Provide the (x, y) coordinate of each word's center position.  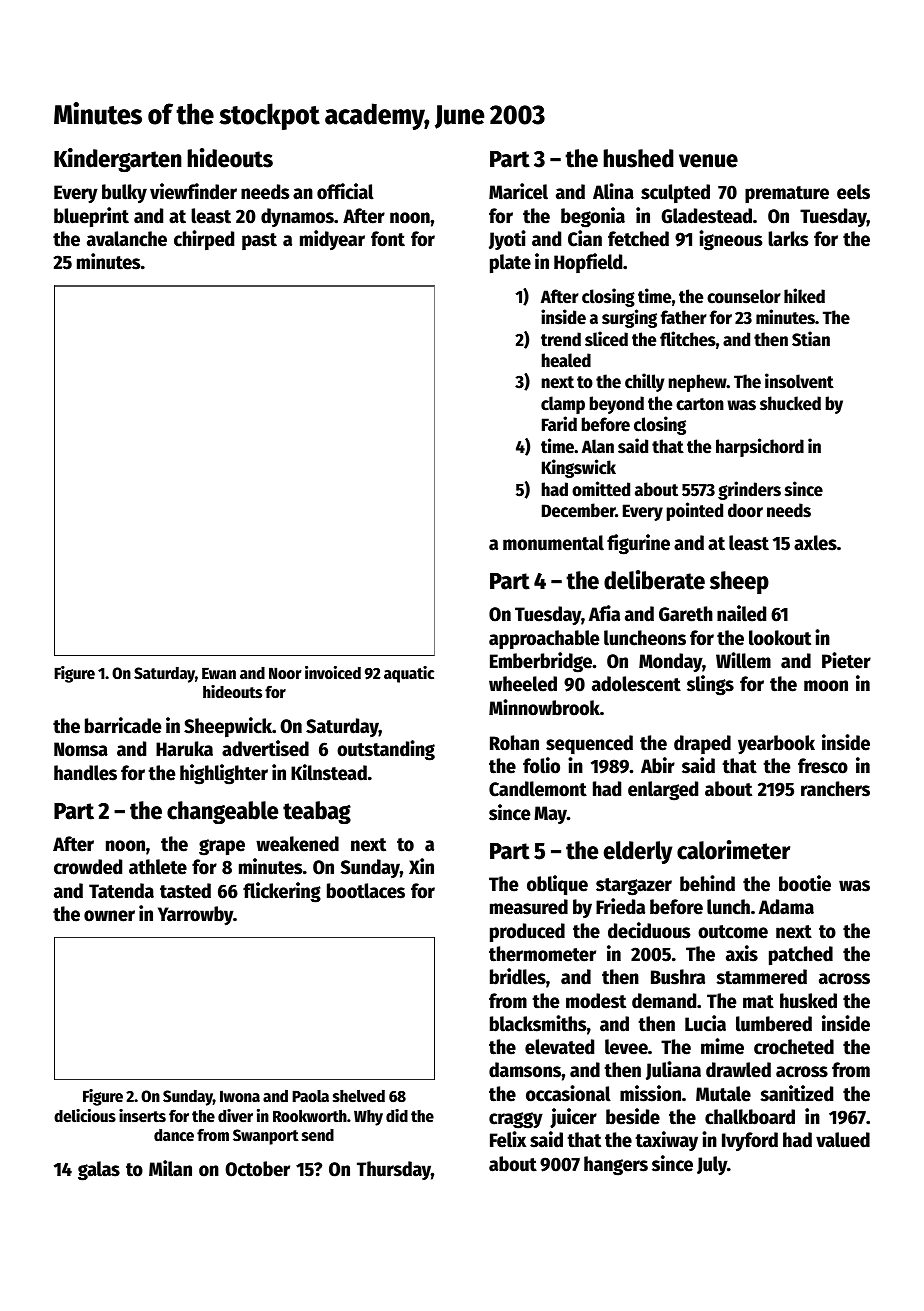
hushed (638, 158)
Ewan (219, 673)
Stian (811, 339)
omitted (601, 489)
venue (708, 161)
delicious (85, 1116)
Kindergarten (118, 160)
